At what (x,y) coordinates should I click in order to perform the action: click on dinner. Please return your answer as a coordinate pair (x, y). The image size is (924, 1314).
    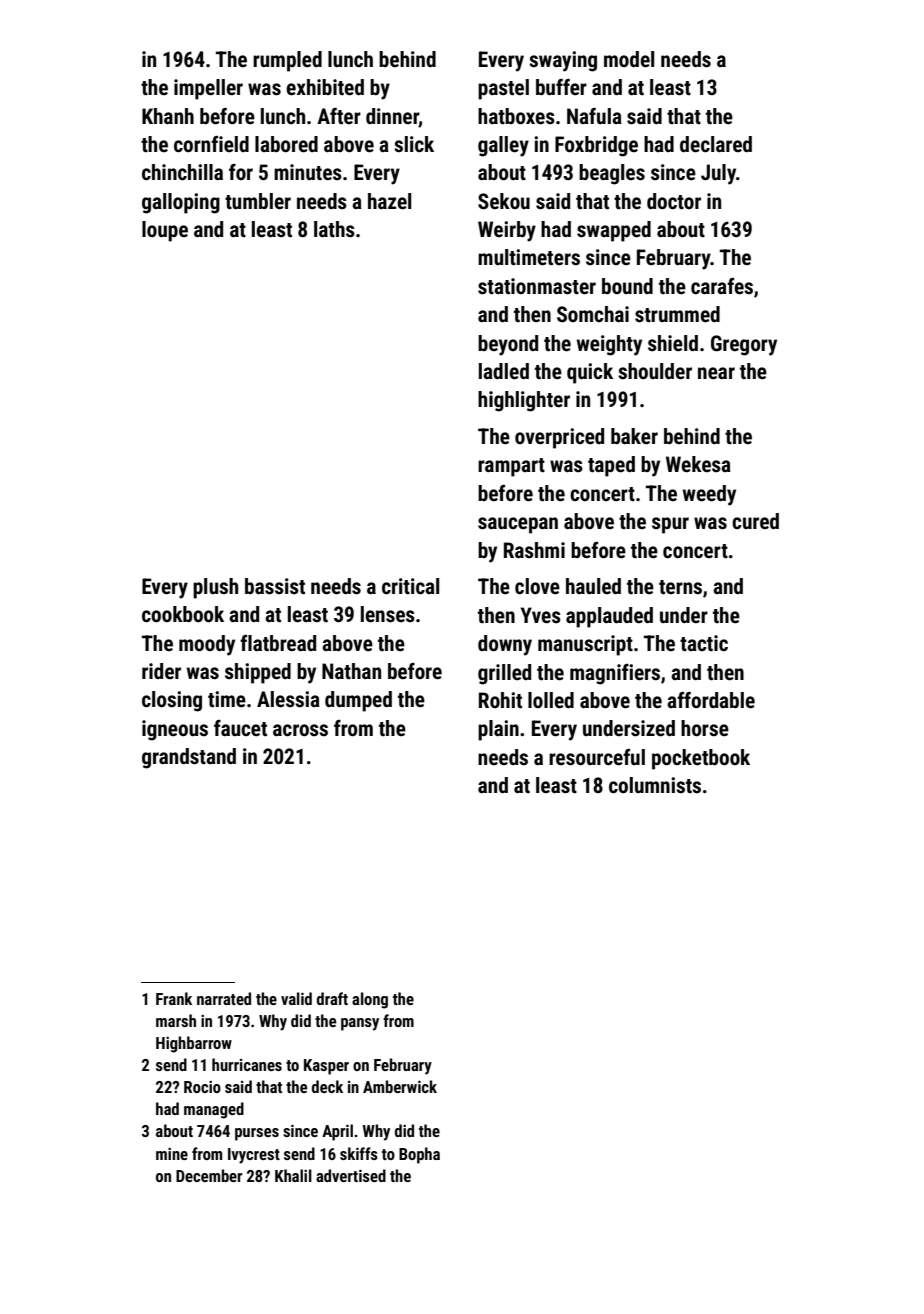
    Looking at the image, I should click on (392, 116).
